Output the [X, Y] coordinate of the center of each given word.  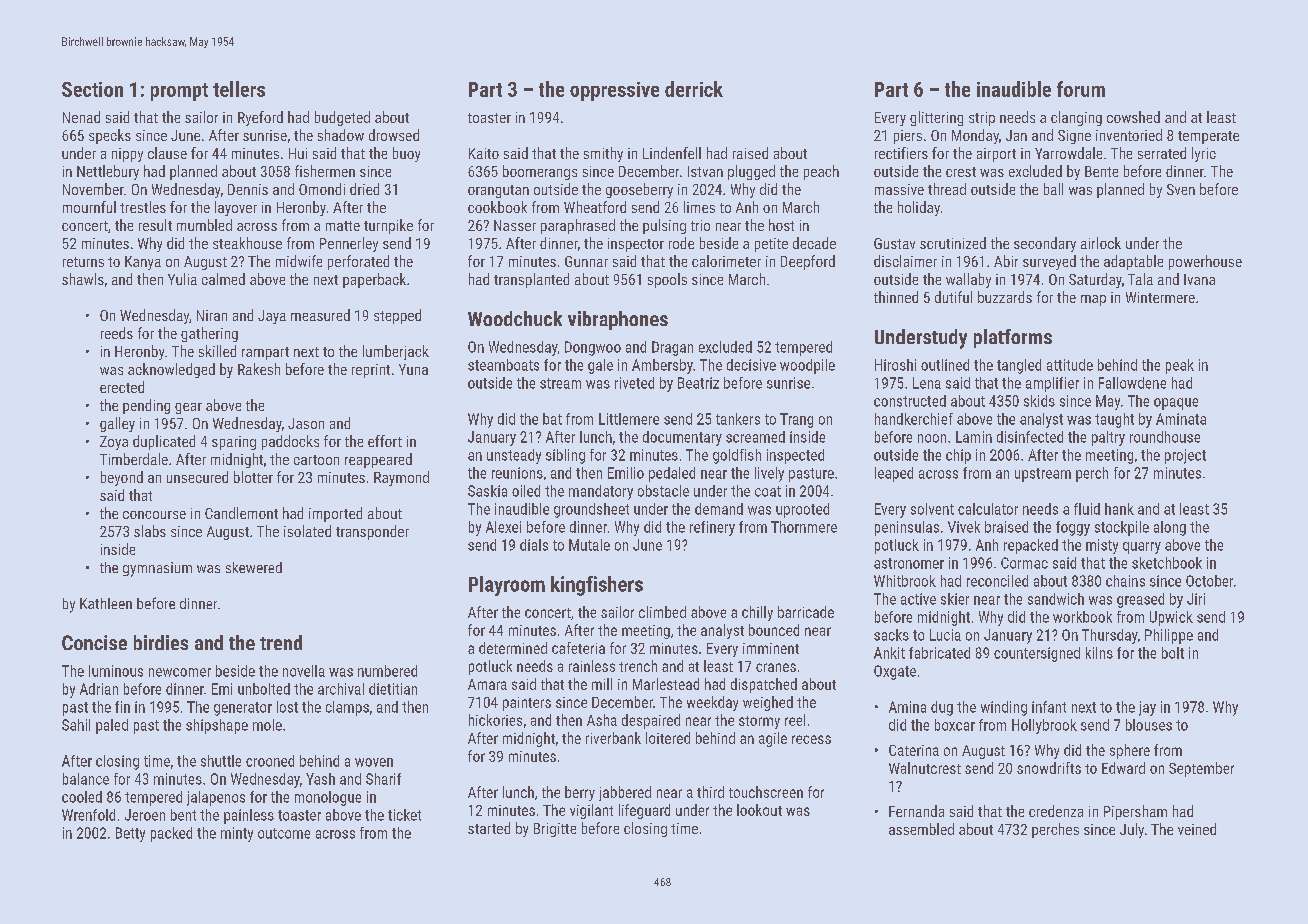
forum [1081, 89]
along [1170, 528]
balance [86, 779]
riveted [634, 383]
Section [92, 89]
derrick [694, 89]
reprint [371, 371]
